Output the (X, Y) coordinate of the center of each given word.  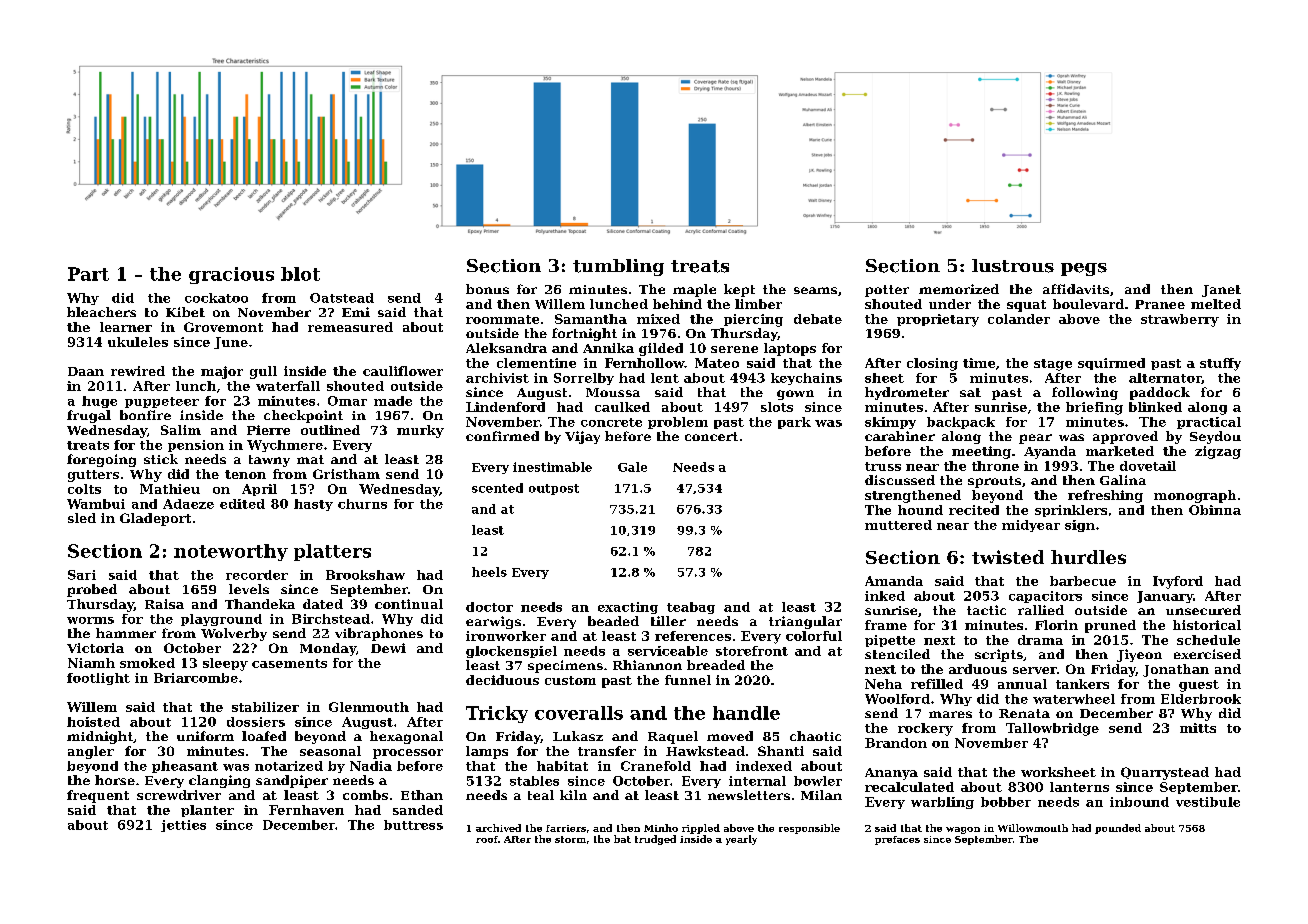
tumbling (618, 267)
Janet (1221, 291)
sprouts (994, 482)
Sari (82, 575)
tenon (245, 474)
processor (408, 754)
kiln (573, 795)
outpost (554, 489)
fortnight (584, 334)
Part (88, 274)
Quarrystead (1165, 773)
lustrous (1013, 266)
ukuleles (138, 342)
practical (1209, 423)
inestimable (552, 467)
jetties (183, 826)
